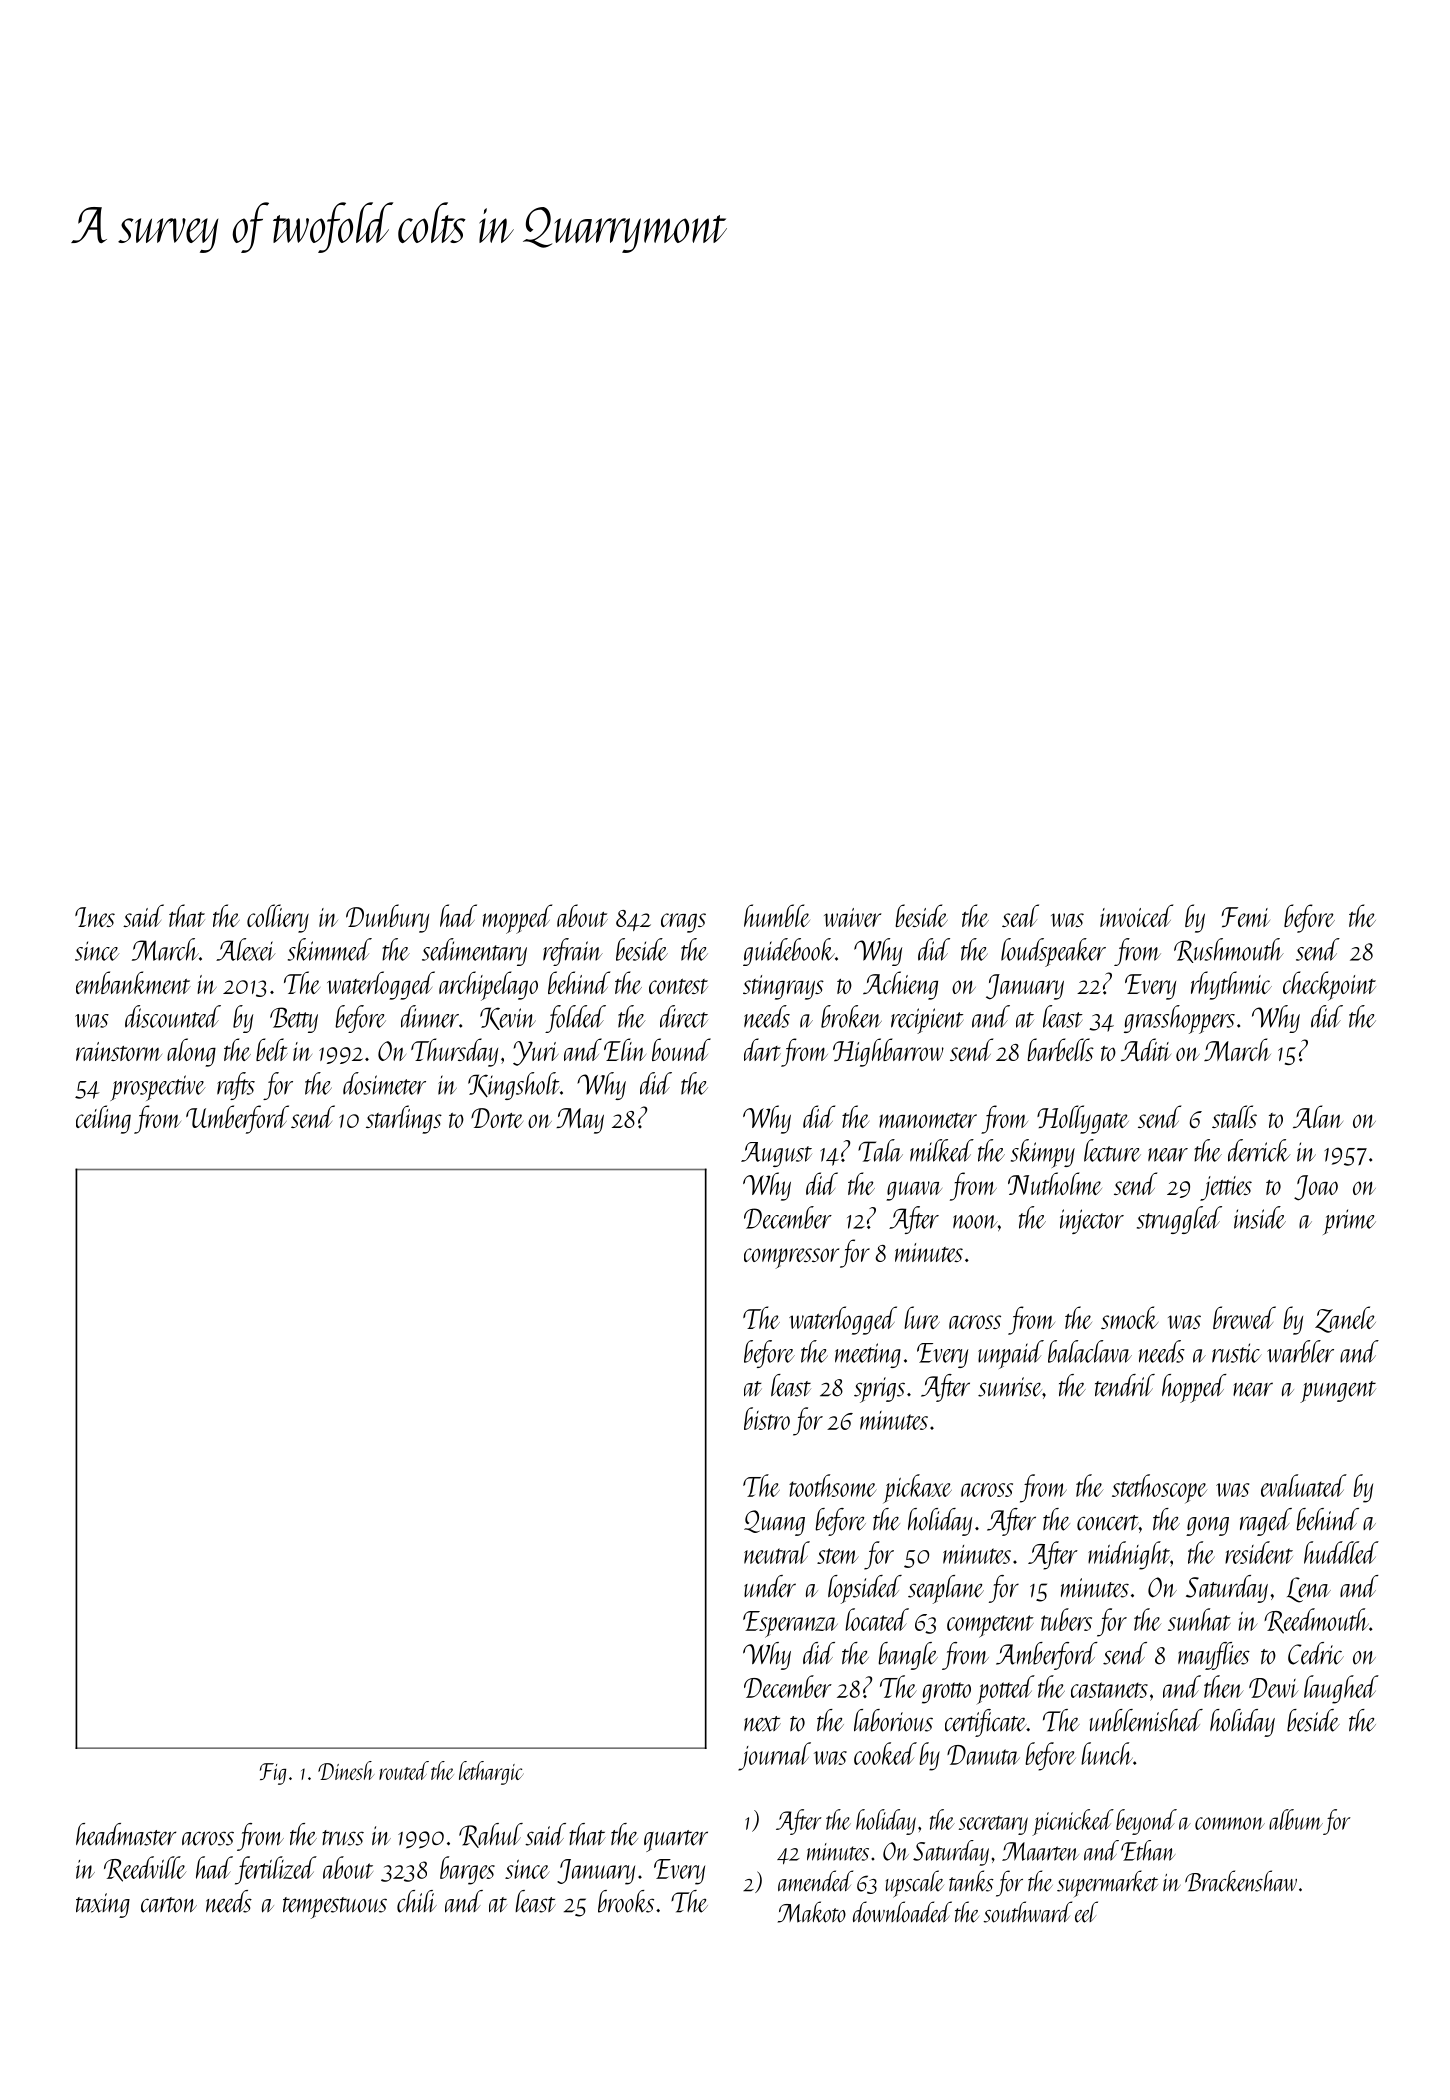  What do you see at coordinates (237, 1119) in the image?
I see `Umberford` at bounding box center [237, 1119].
